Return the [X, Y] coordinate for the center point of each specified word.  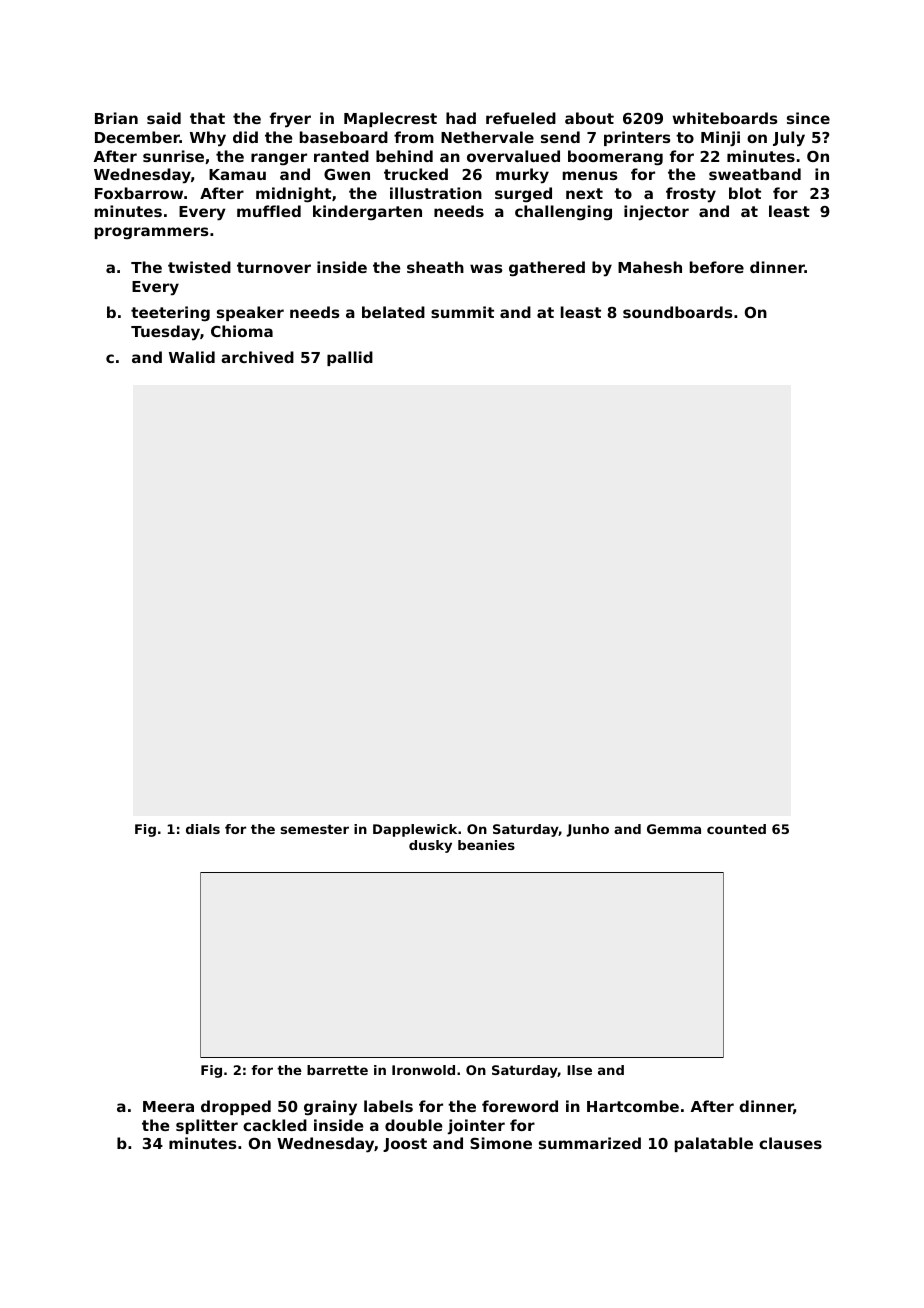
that [207, 118]
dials [203, 829]
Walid [192, 357]
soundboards [678, 312]
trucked [416, 174]
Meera [168, 1106]
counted [736, 829]
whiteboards [725, 118]
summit [462, 312]
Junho [587, 830]
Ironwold [423, 1070]
